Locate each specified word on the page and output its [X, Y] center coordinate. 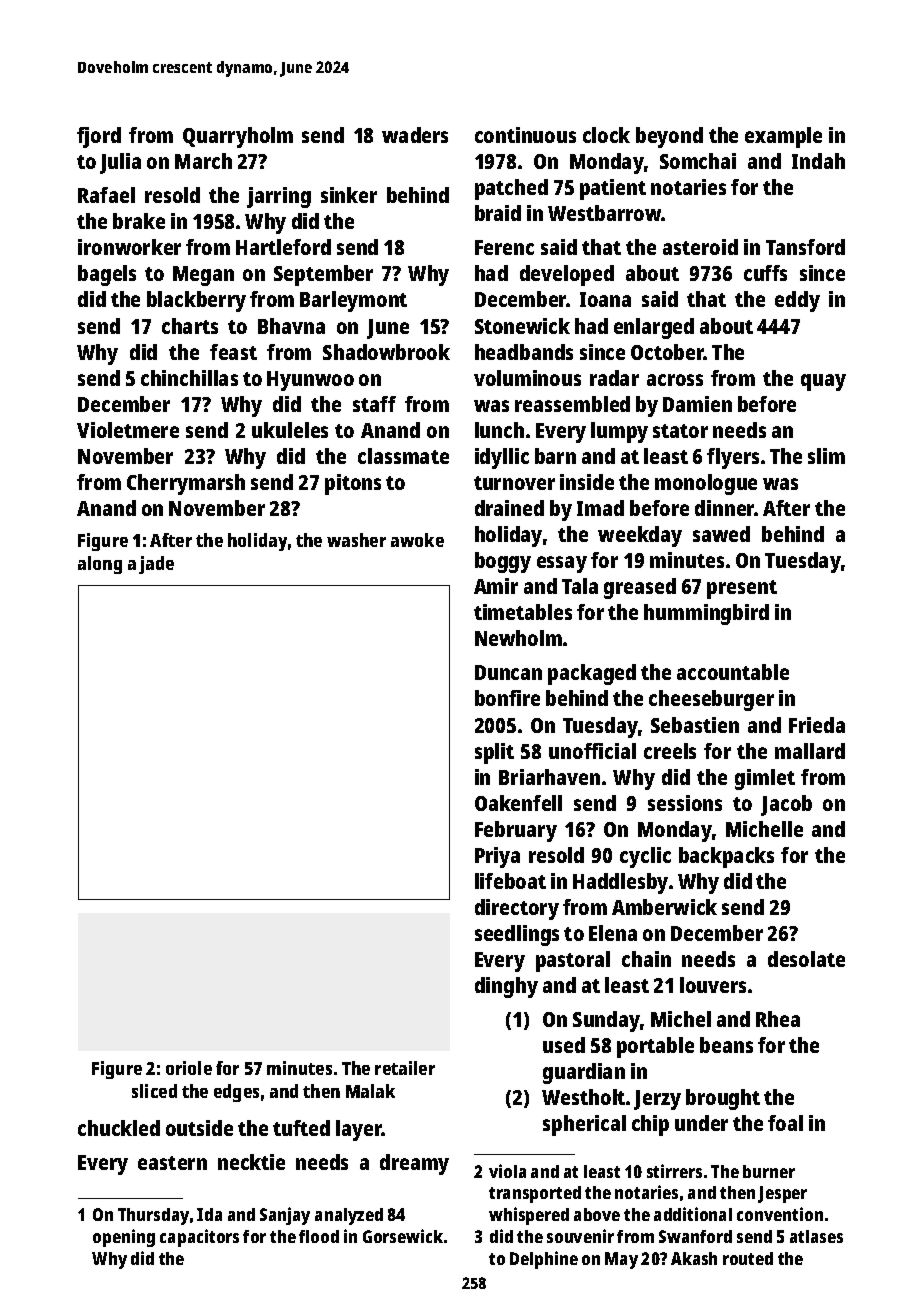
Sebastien [695, 725]
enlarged [654, 328]
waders [415, 135]
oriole [189, 1068]
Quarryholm [238, 137]
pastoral [573, 961]
